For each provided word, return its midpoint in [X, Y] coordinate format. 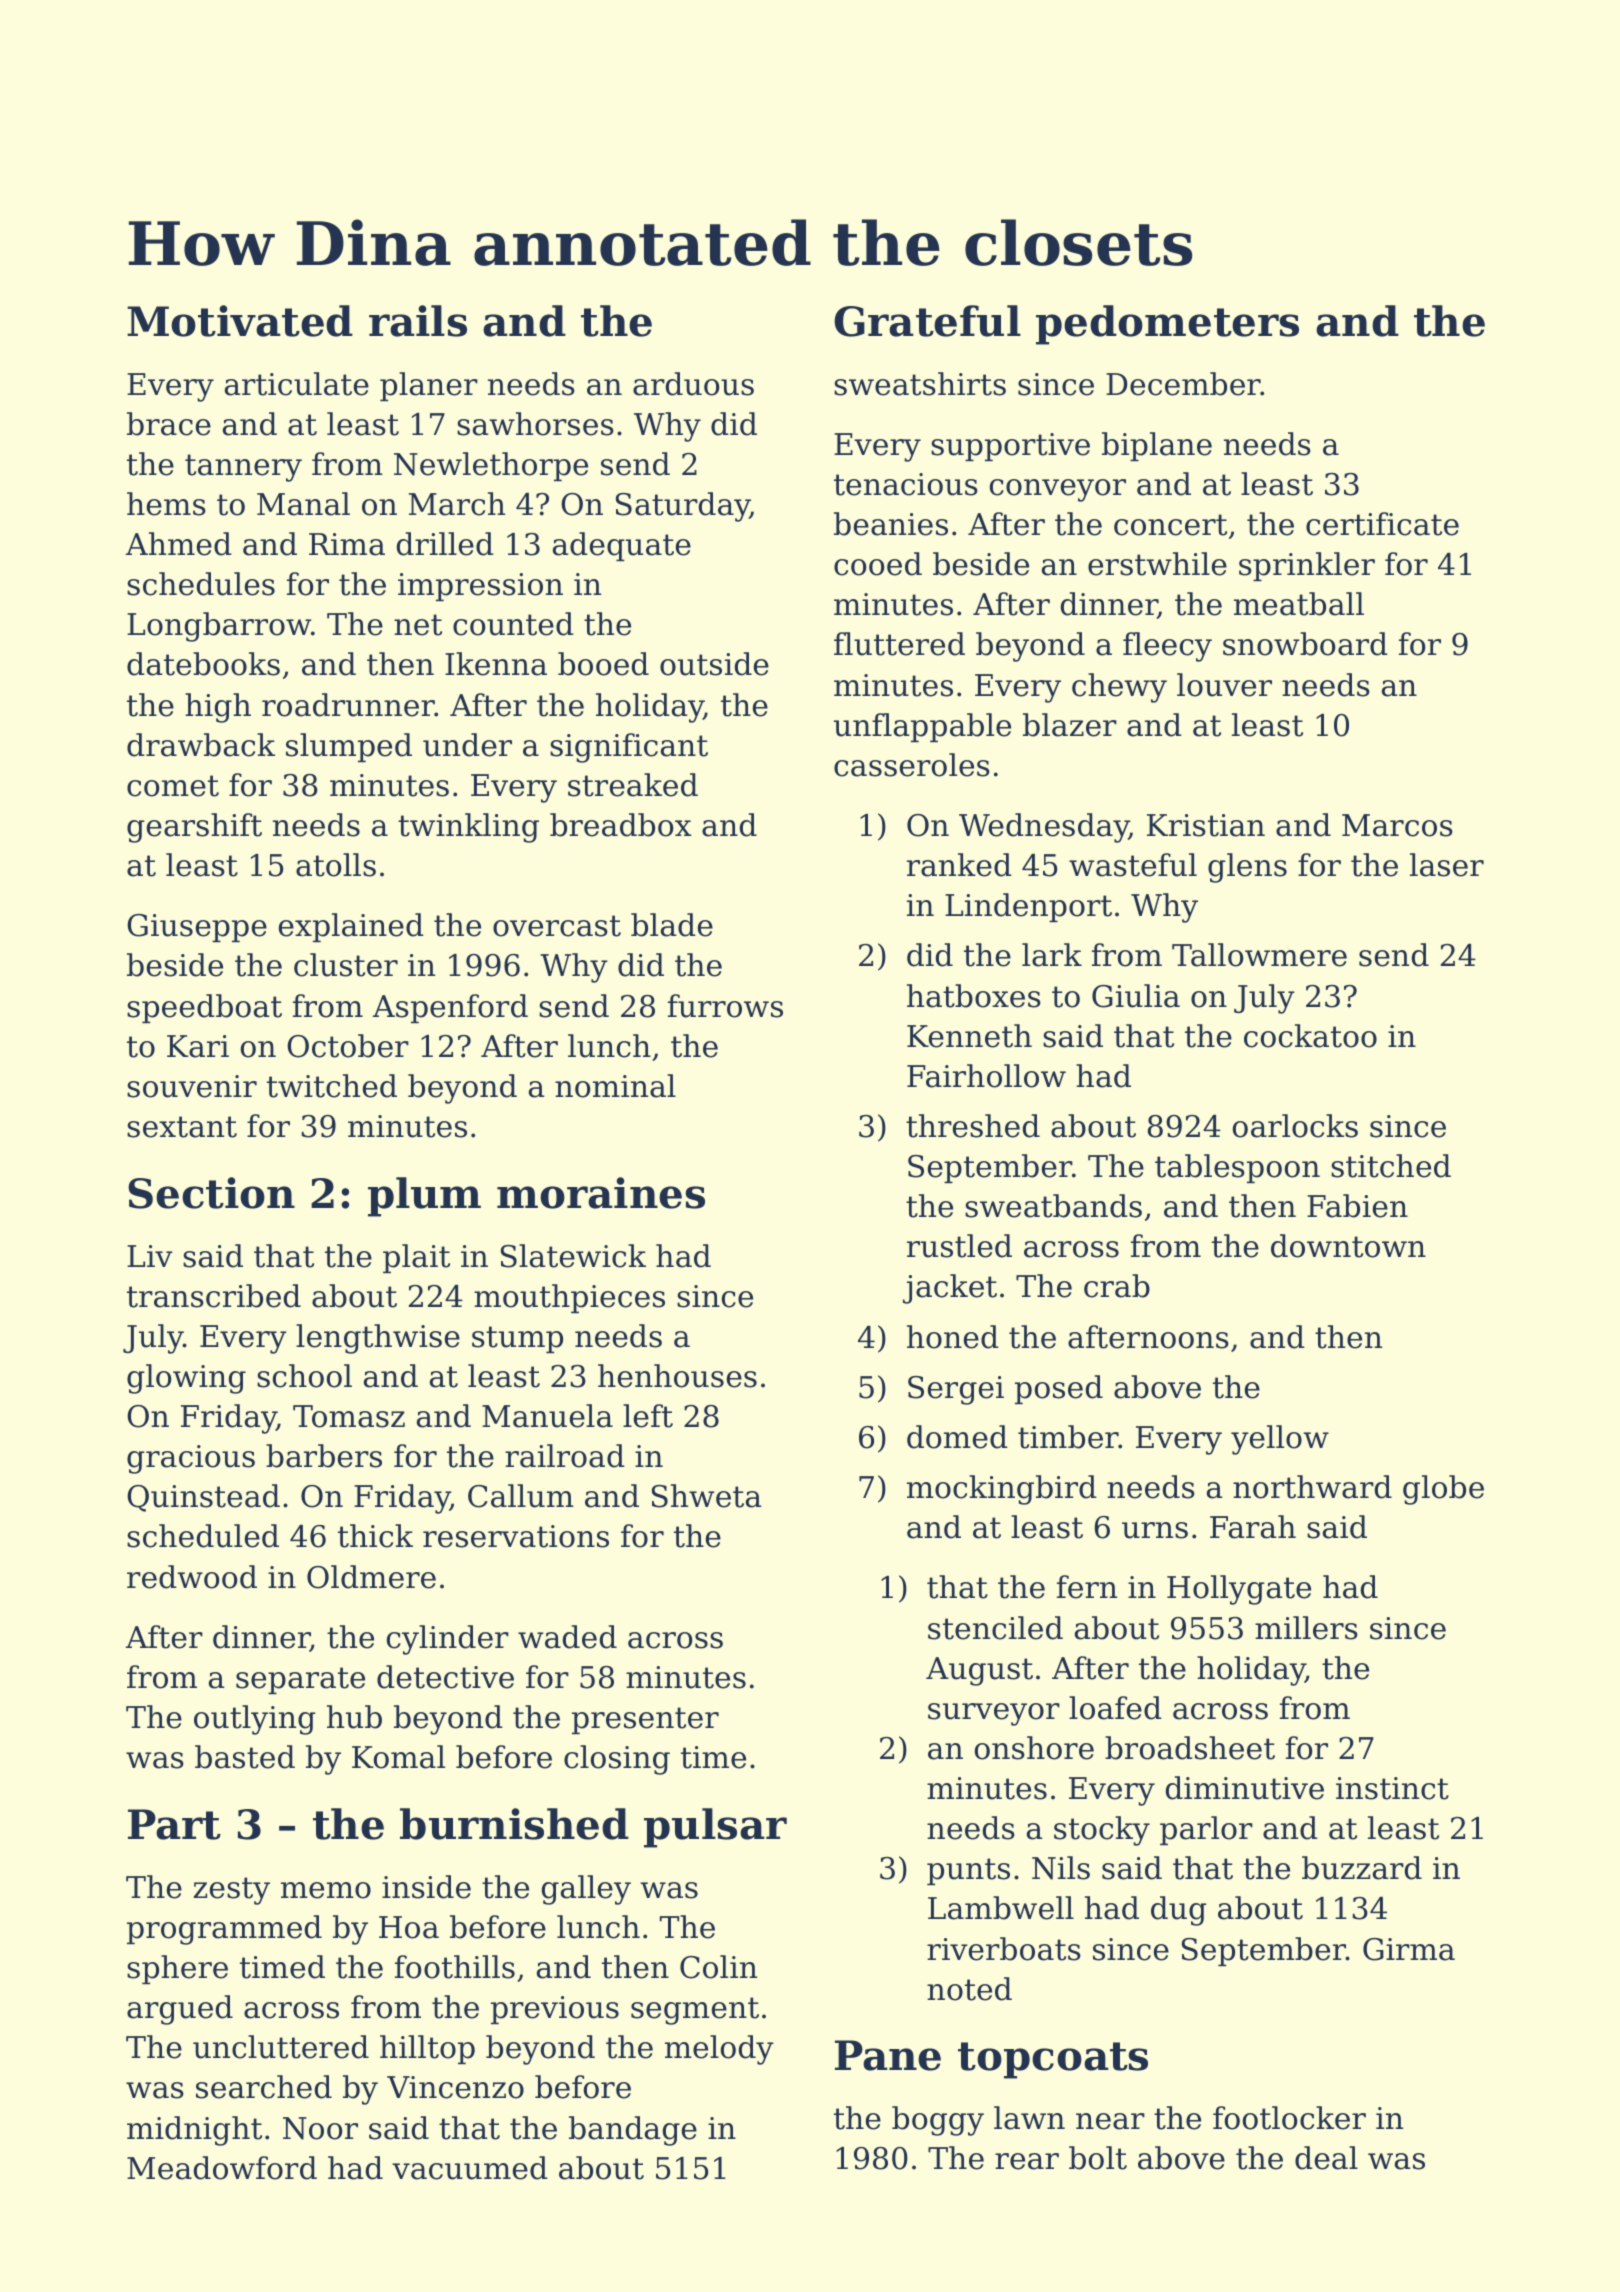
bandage [633, 2131]
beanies [891, 524]
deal [1326, 2158]
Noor [320, 2128]
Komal [398, 1757]
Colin [718, 1967]
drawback [201, 745]
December [1183, 384]
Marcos [1397, 825]
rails [418, 321]
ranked [959, 865]
